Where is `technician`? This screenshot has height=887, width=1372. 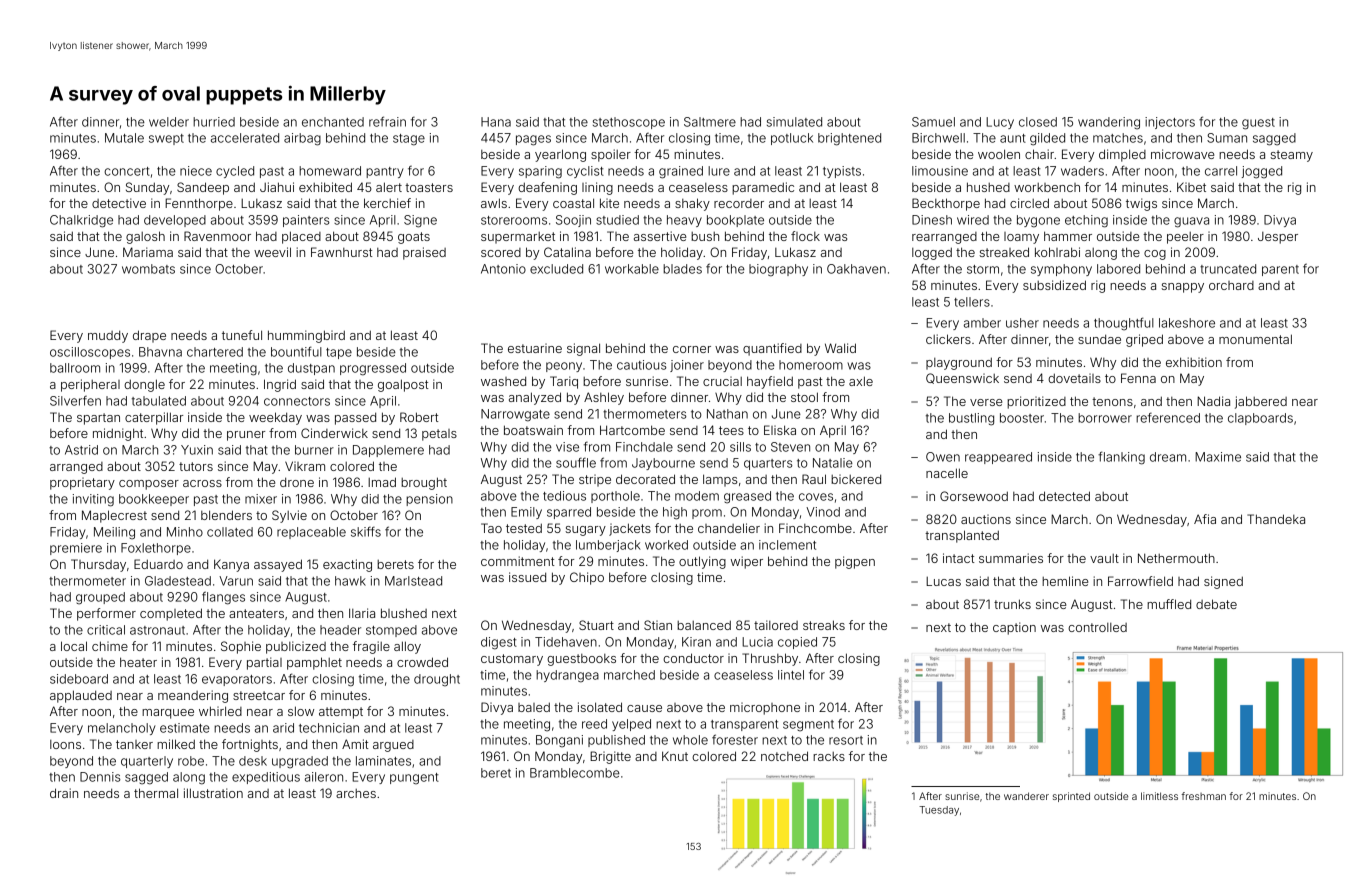 technician is located at coordinates (329, 728).
